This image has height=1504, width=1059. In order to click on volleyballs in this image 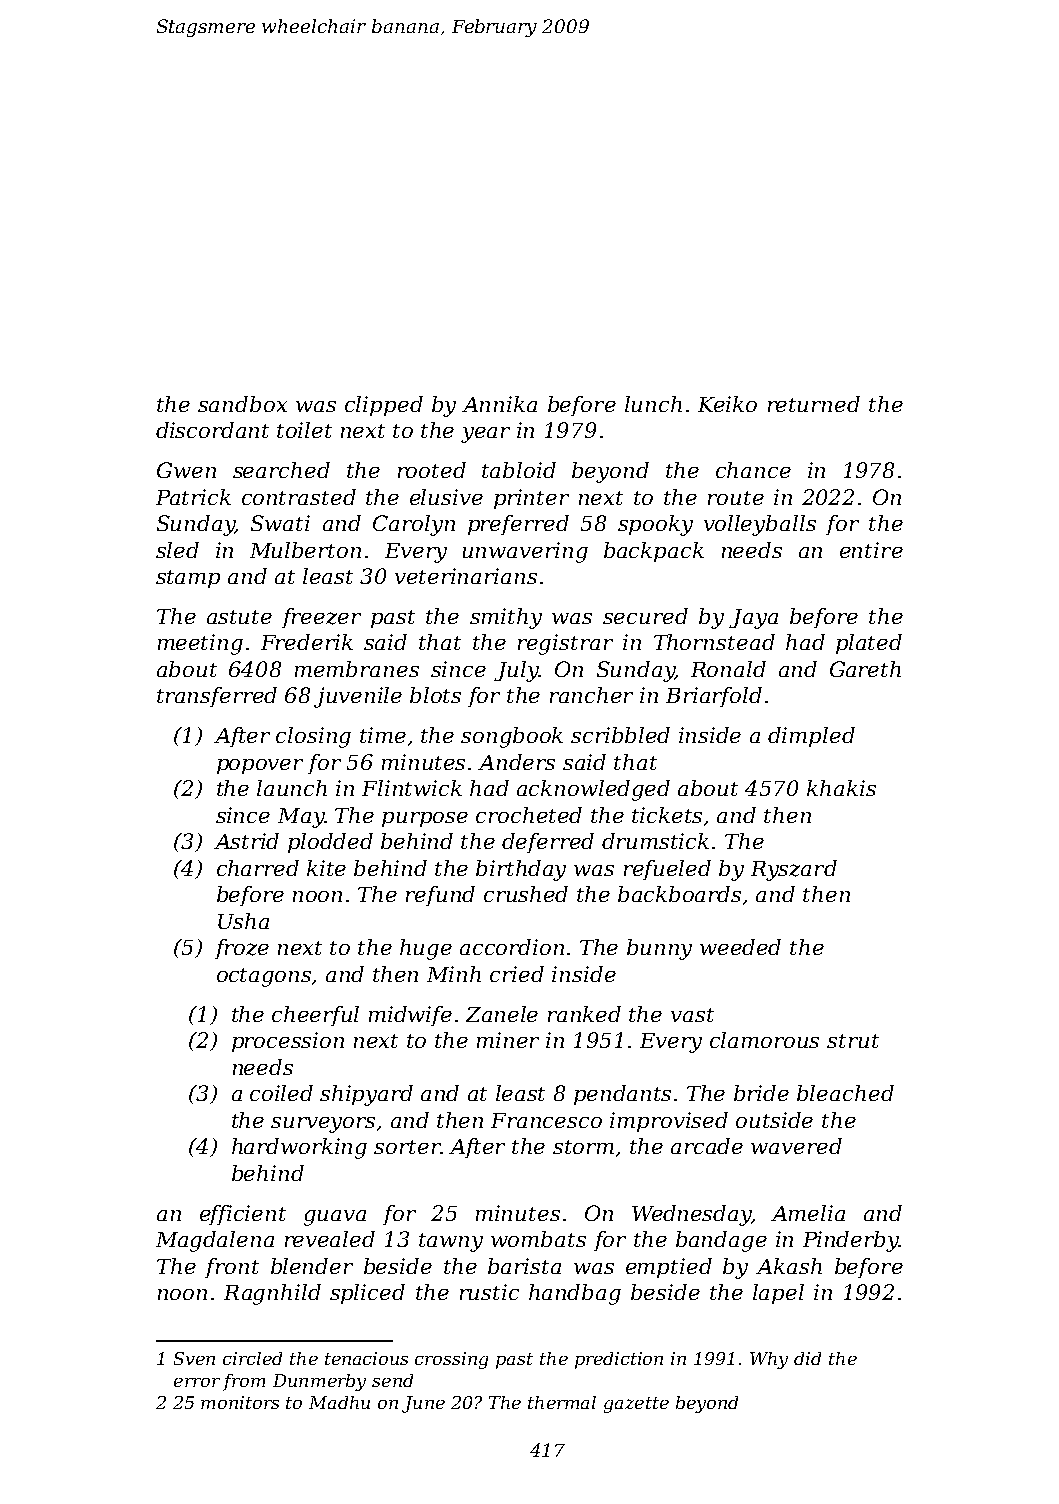, I will do `click(760, 525)`.
